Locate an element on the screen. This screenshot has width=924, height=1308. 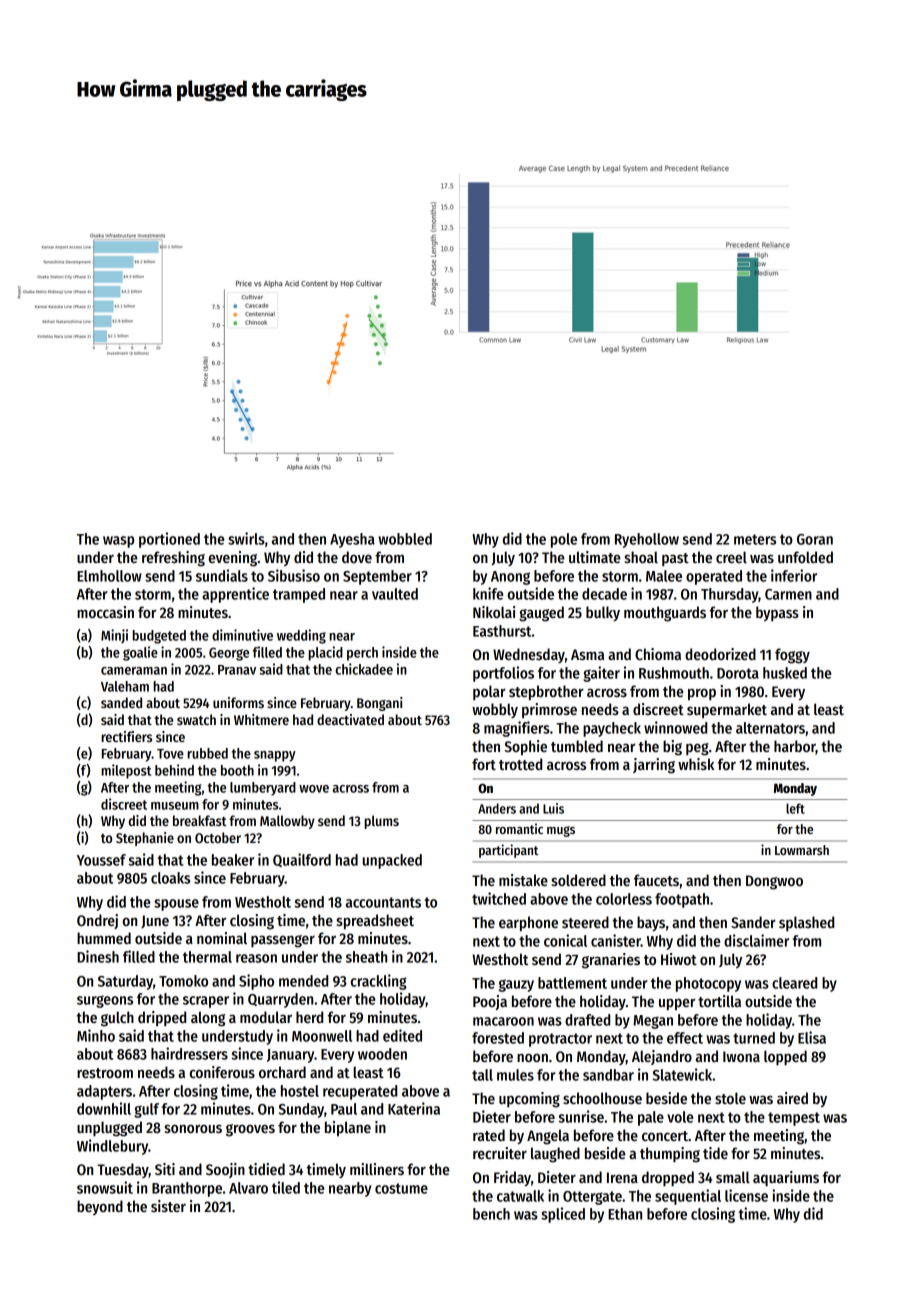
accountants is located at coordinates (383, 902).
